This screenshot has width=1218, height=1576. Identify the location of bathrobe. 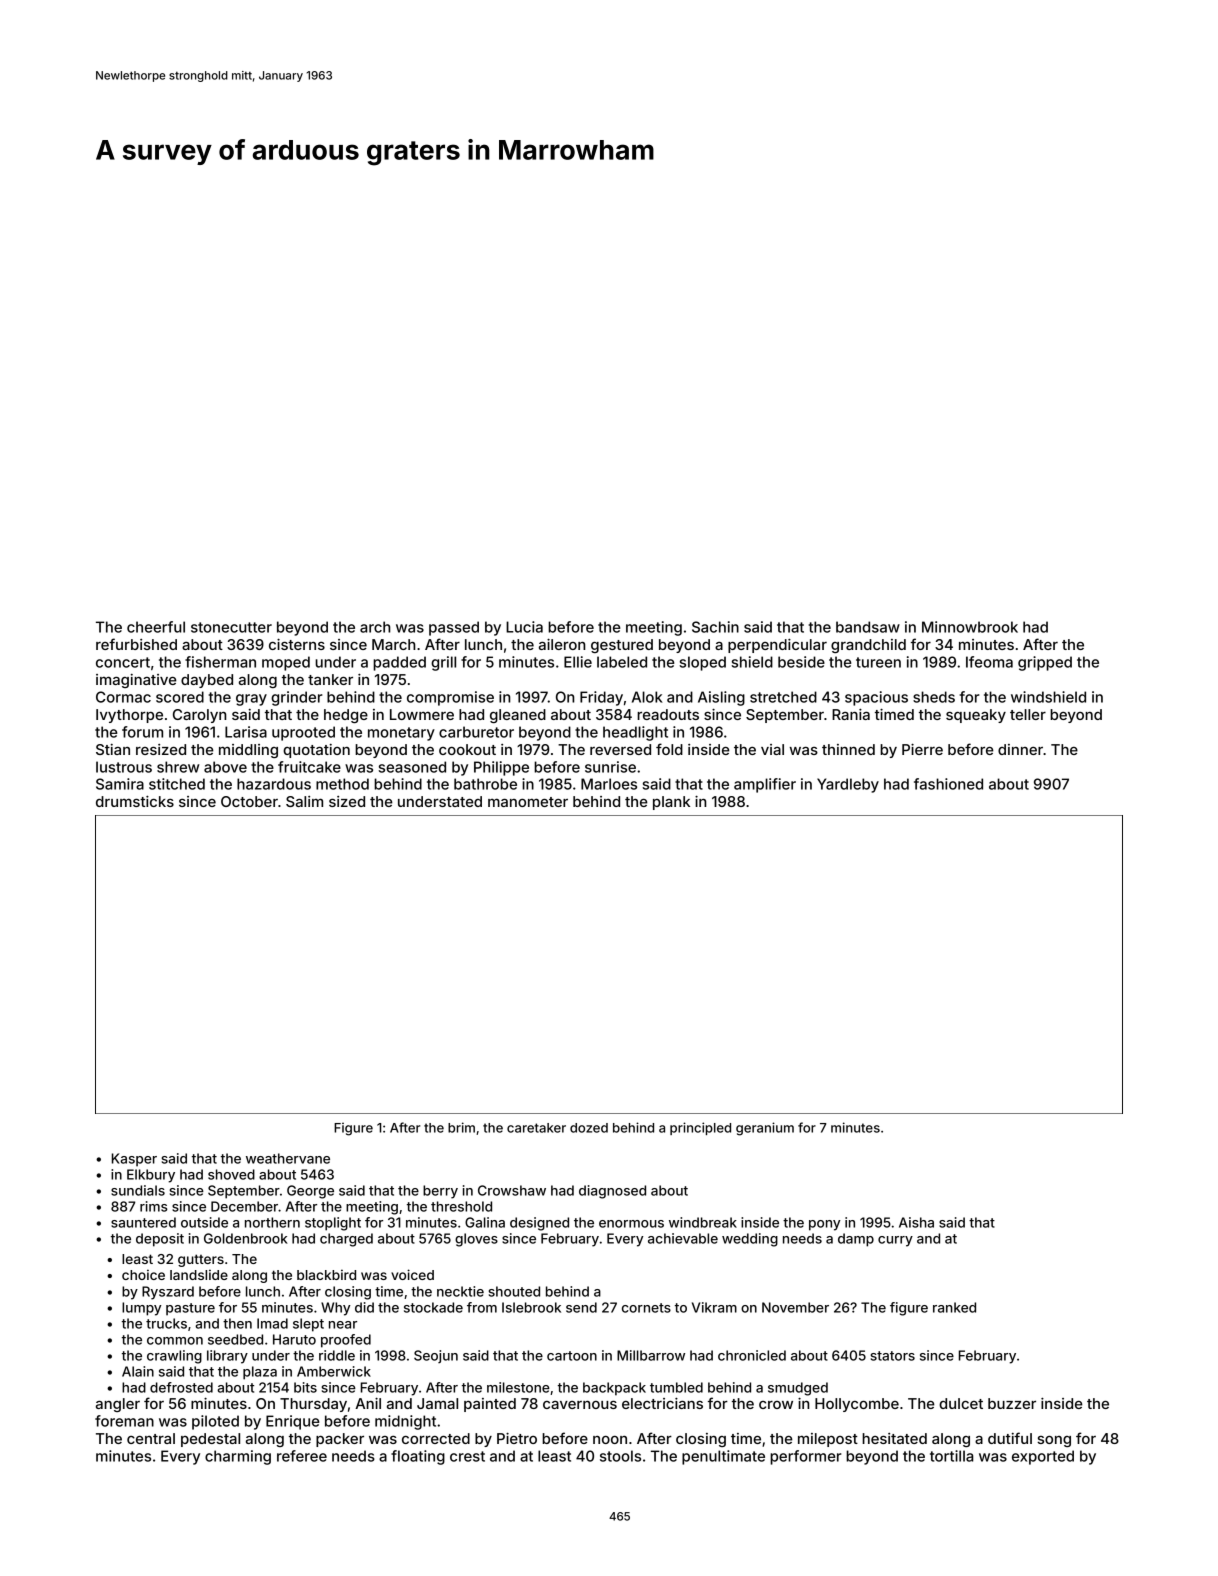
(485, 784).
